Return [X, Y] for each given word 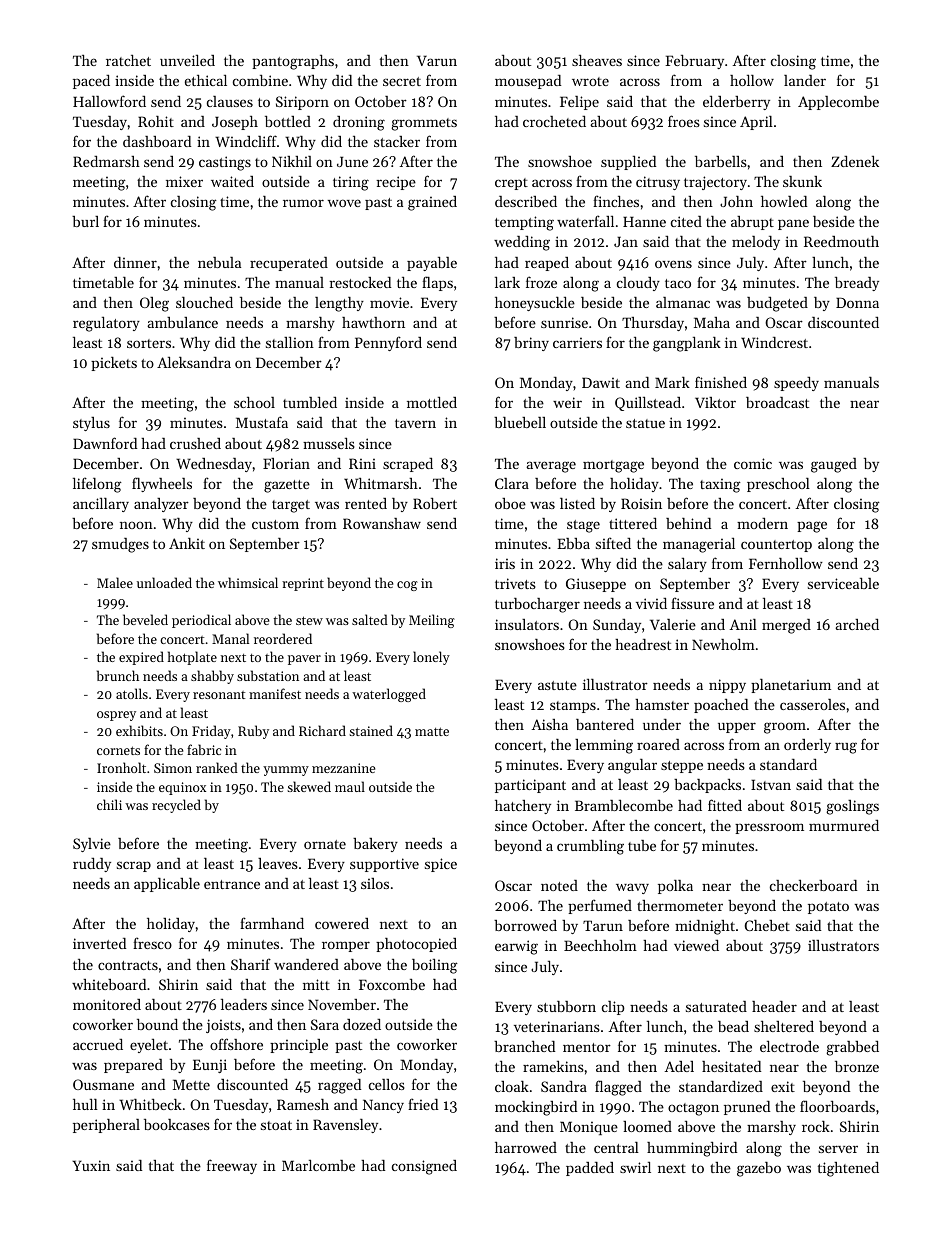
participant [530, 786]
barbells [721, 161]
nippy [727, 686]
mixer [184, 181]
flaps [437, 283]
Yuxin [91, 1165]
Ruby [253, 732]
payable [432, 264]
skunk [802, 181]
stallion [290, 342]
